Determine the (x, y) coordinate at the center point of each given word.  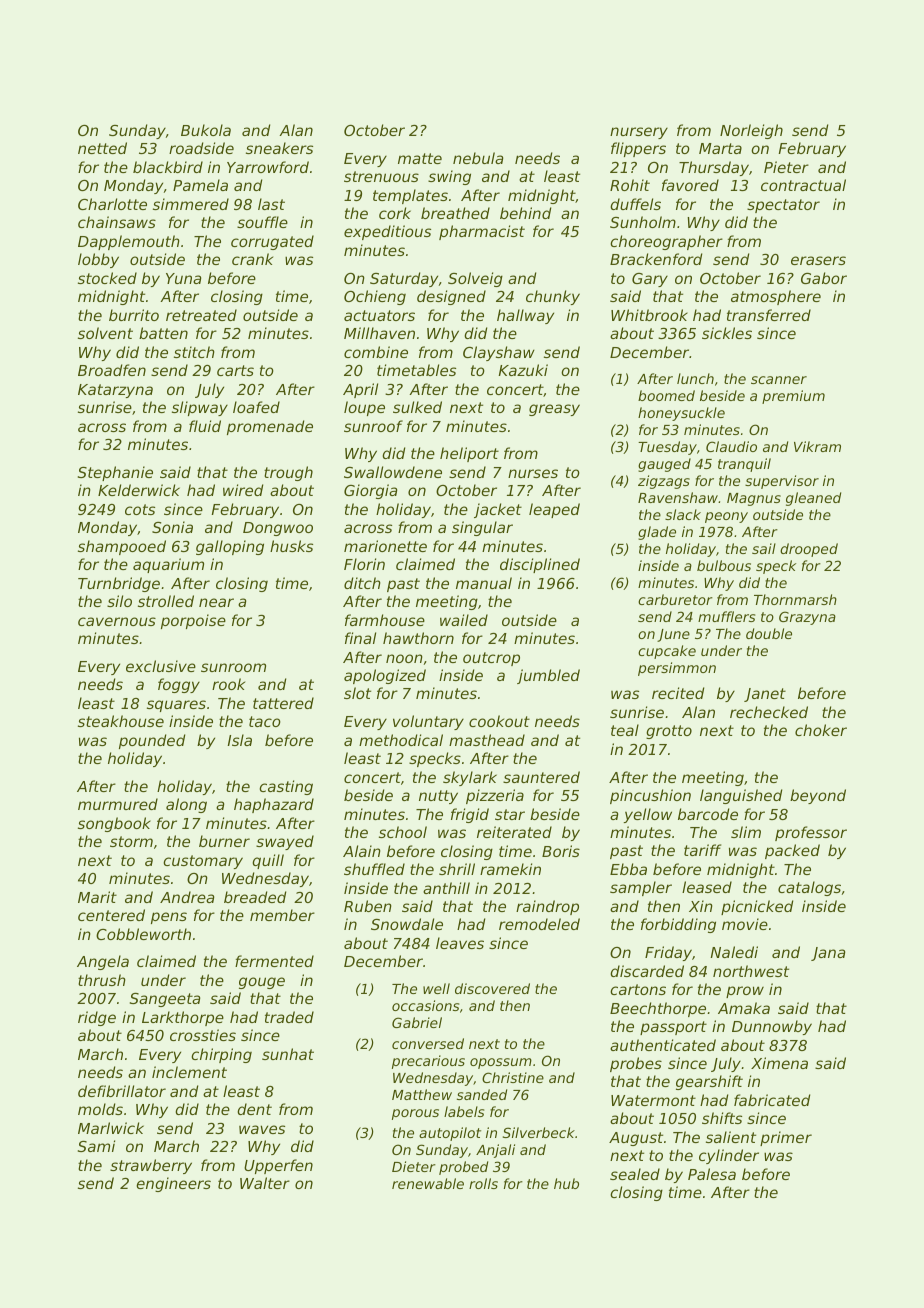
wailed (464, 620)
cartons (638, 989)
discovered (492, 988)
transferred (769, 315)
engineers (173, 1184)
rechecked (769, 712)
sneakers (279, 148)
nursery (639, 133)
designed (451, 297)
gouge (262, 983)
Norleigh (751, 131)
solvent (105, 333)
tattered (283, 703)
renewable (428, 1183)
